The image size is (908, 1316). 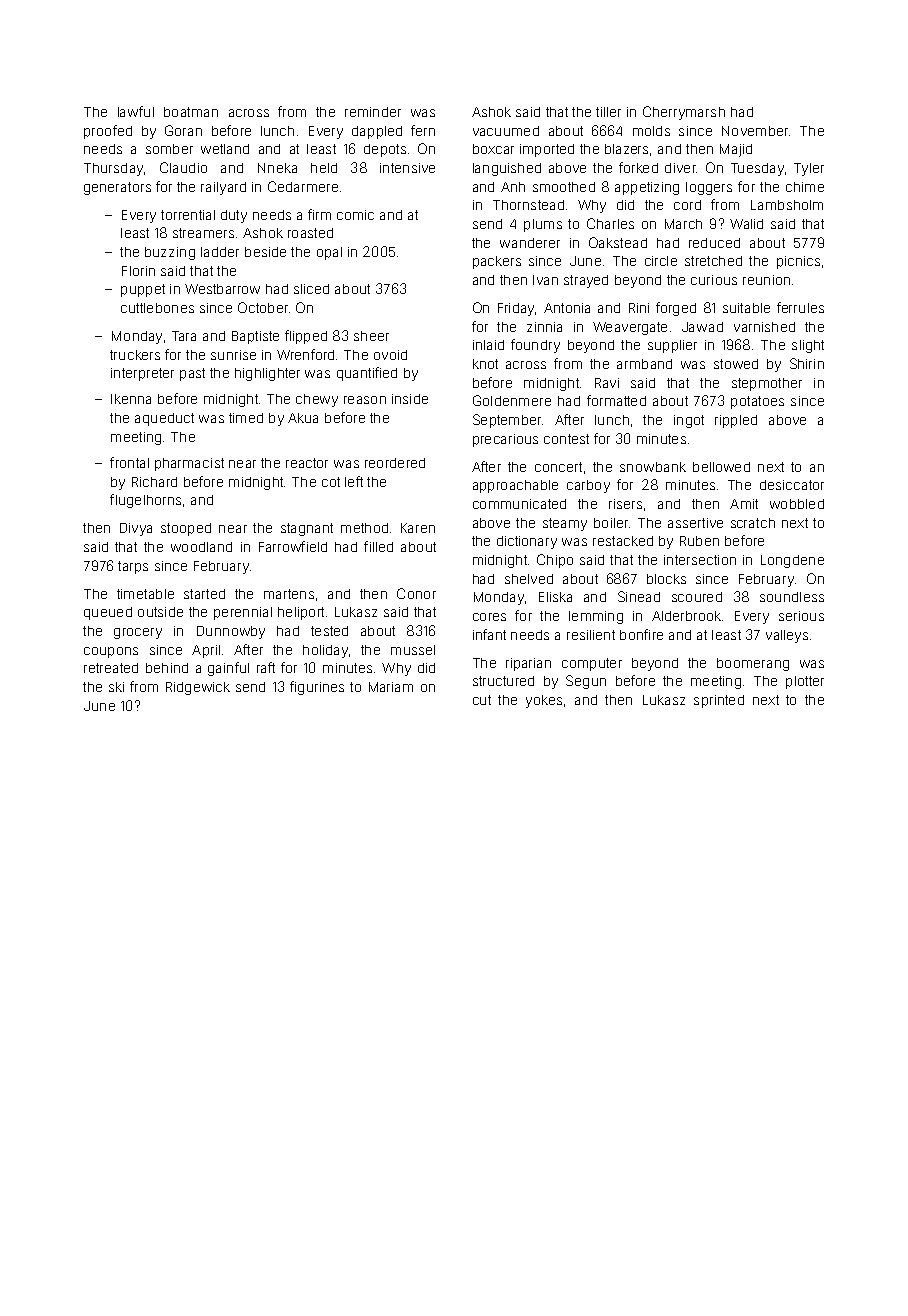 What do you see at coordinates (736, 150) in the screenshot?
I see `Majid` at bounding box center [736, 150].
